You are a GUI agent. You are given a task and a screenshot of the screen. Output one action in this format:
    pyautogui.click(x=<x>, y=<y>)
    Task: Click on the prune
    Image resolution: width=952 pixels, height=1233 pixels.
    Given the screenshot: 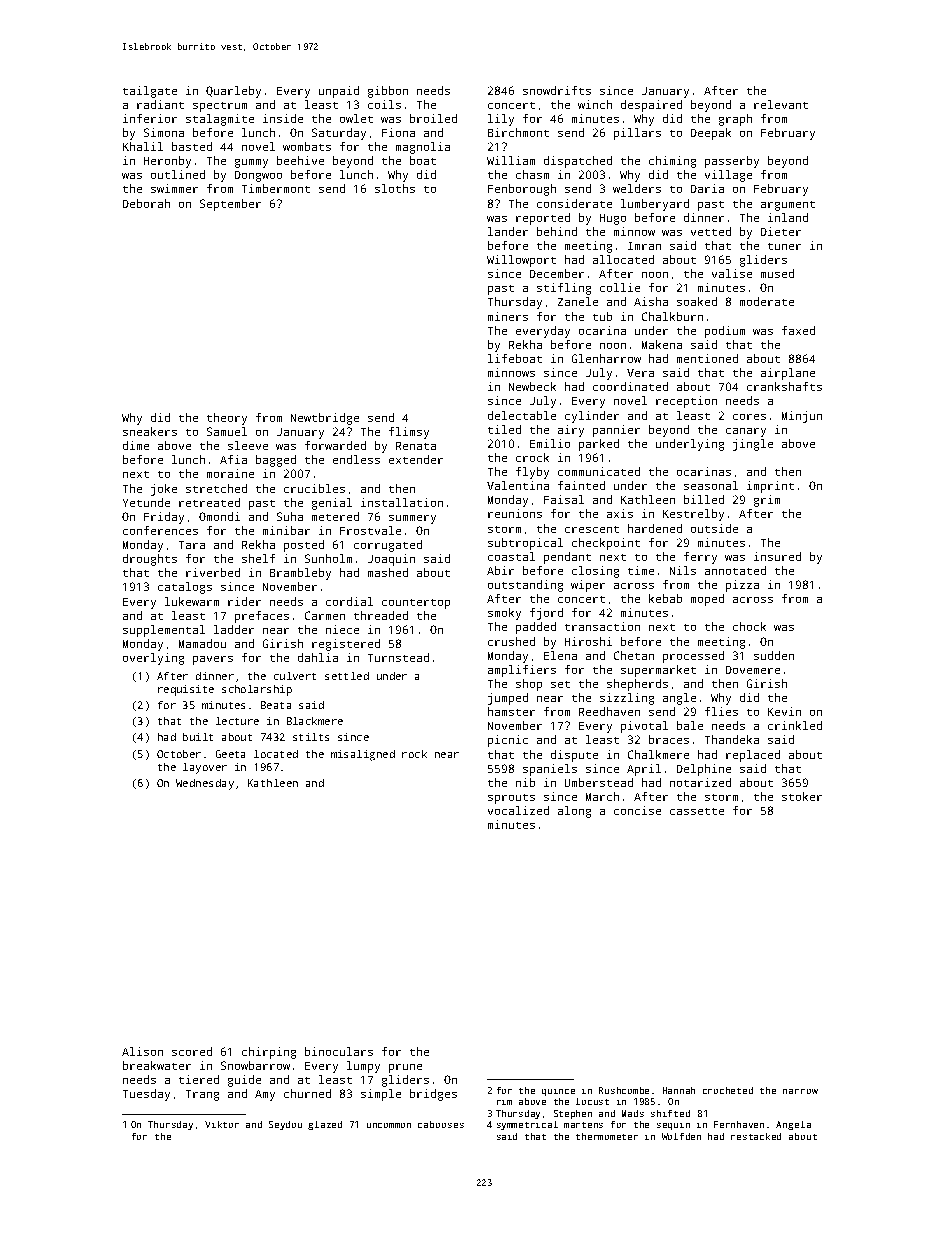 What is the action you would take?
    pyautogui.click(x=405, y=1068)
